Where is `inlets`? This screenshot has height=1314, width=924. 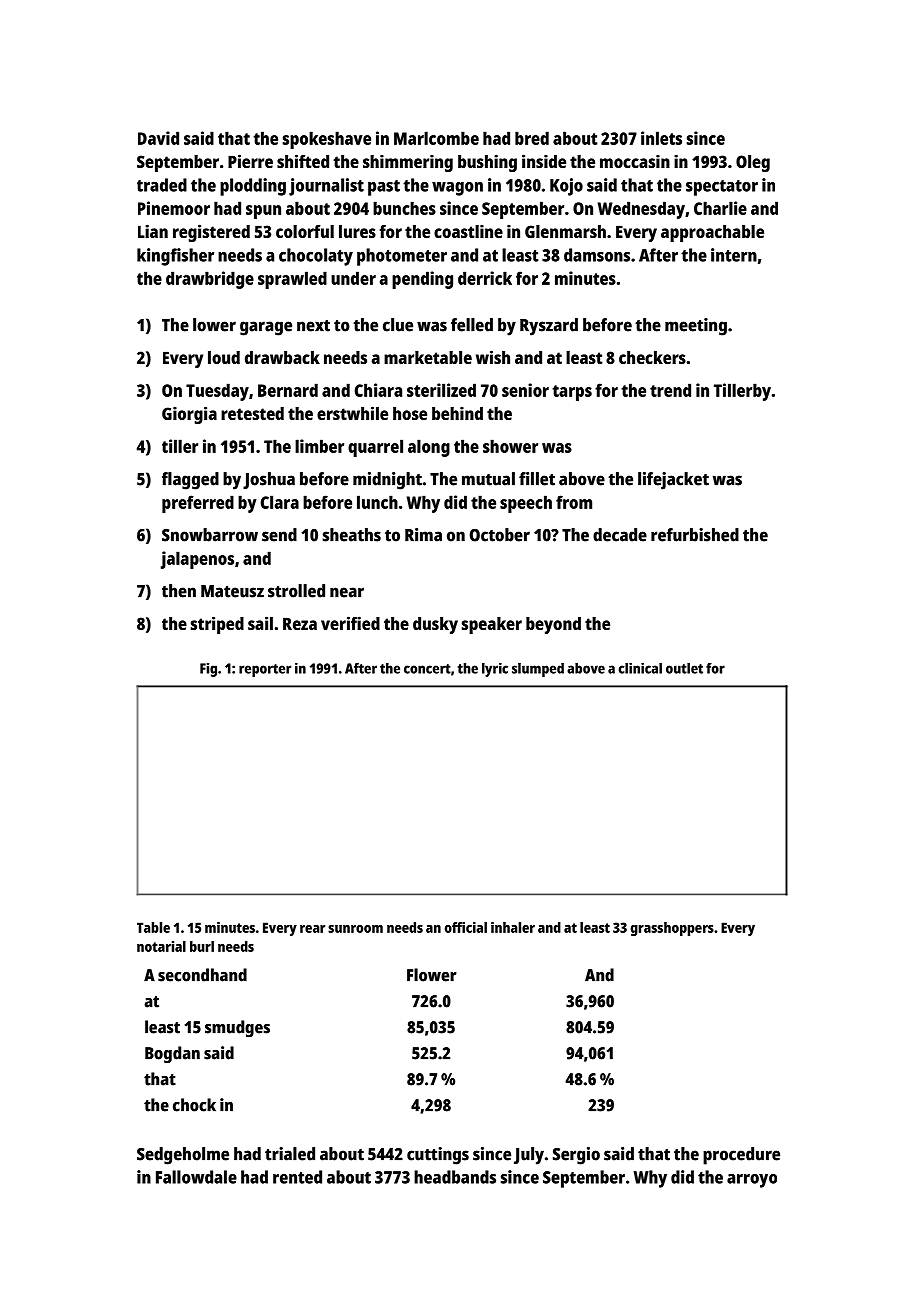
inlets is located at coordinates (661, 138).
